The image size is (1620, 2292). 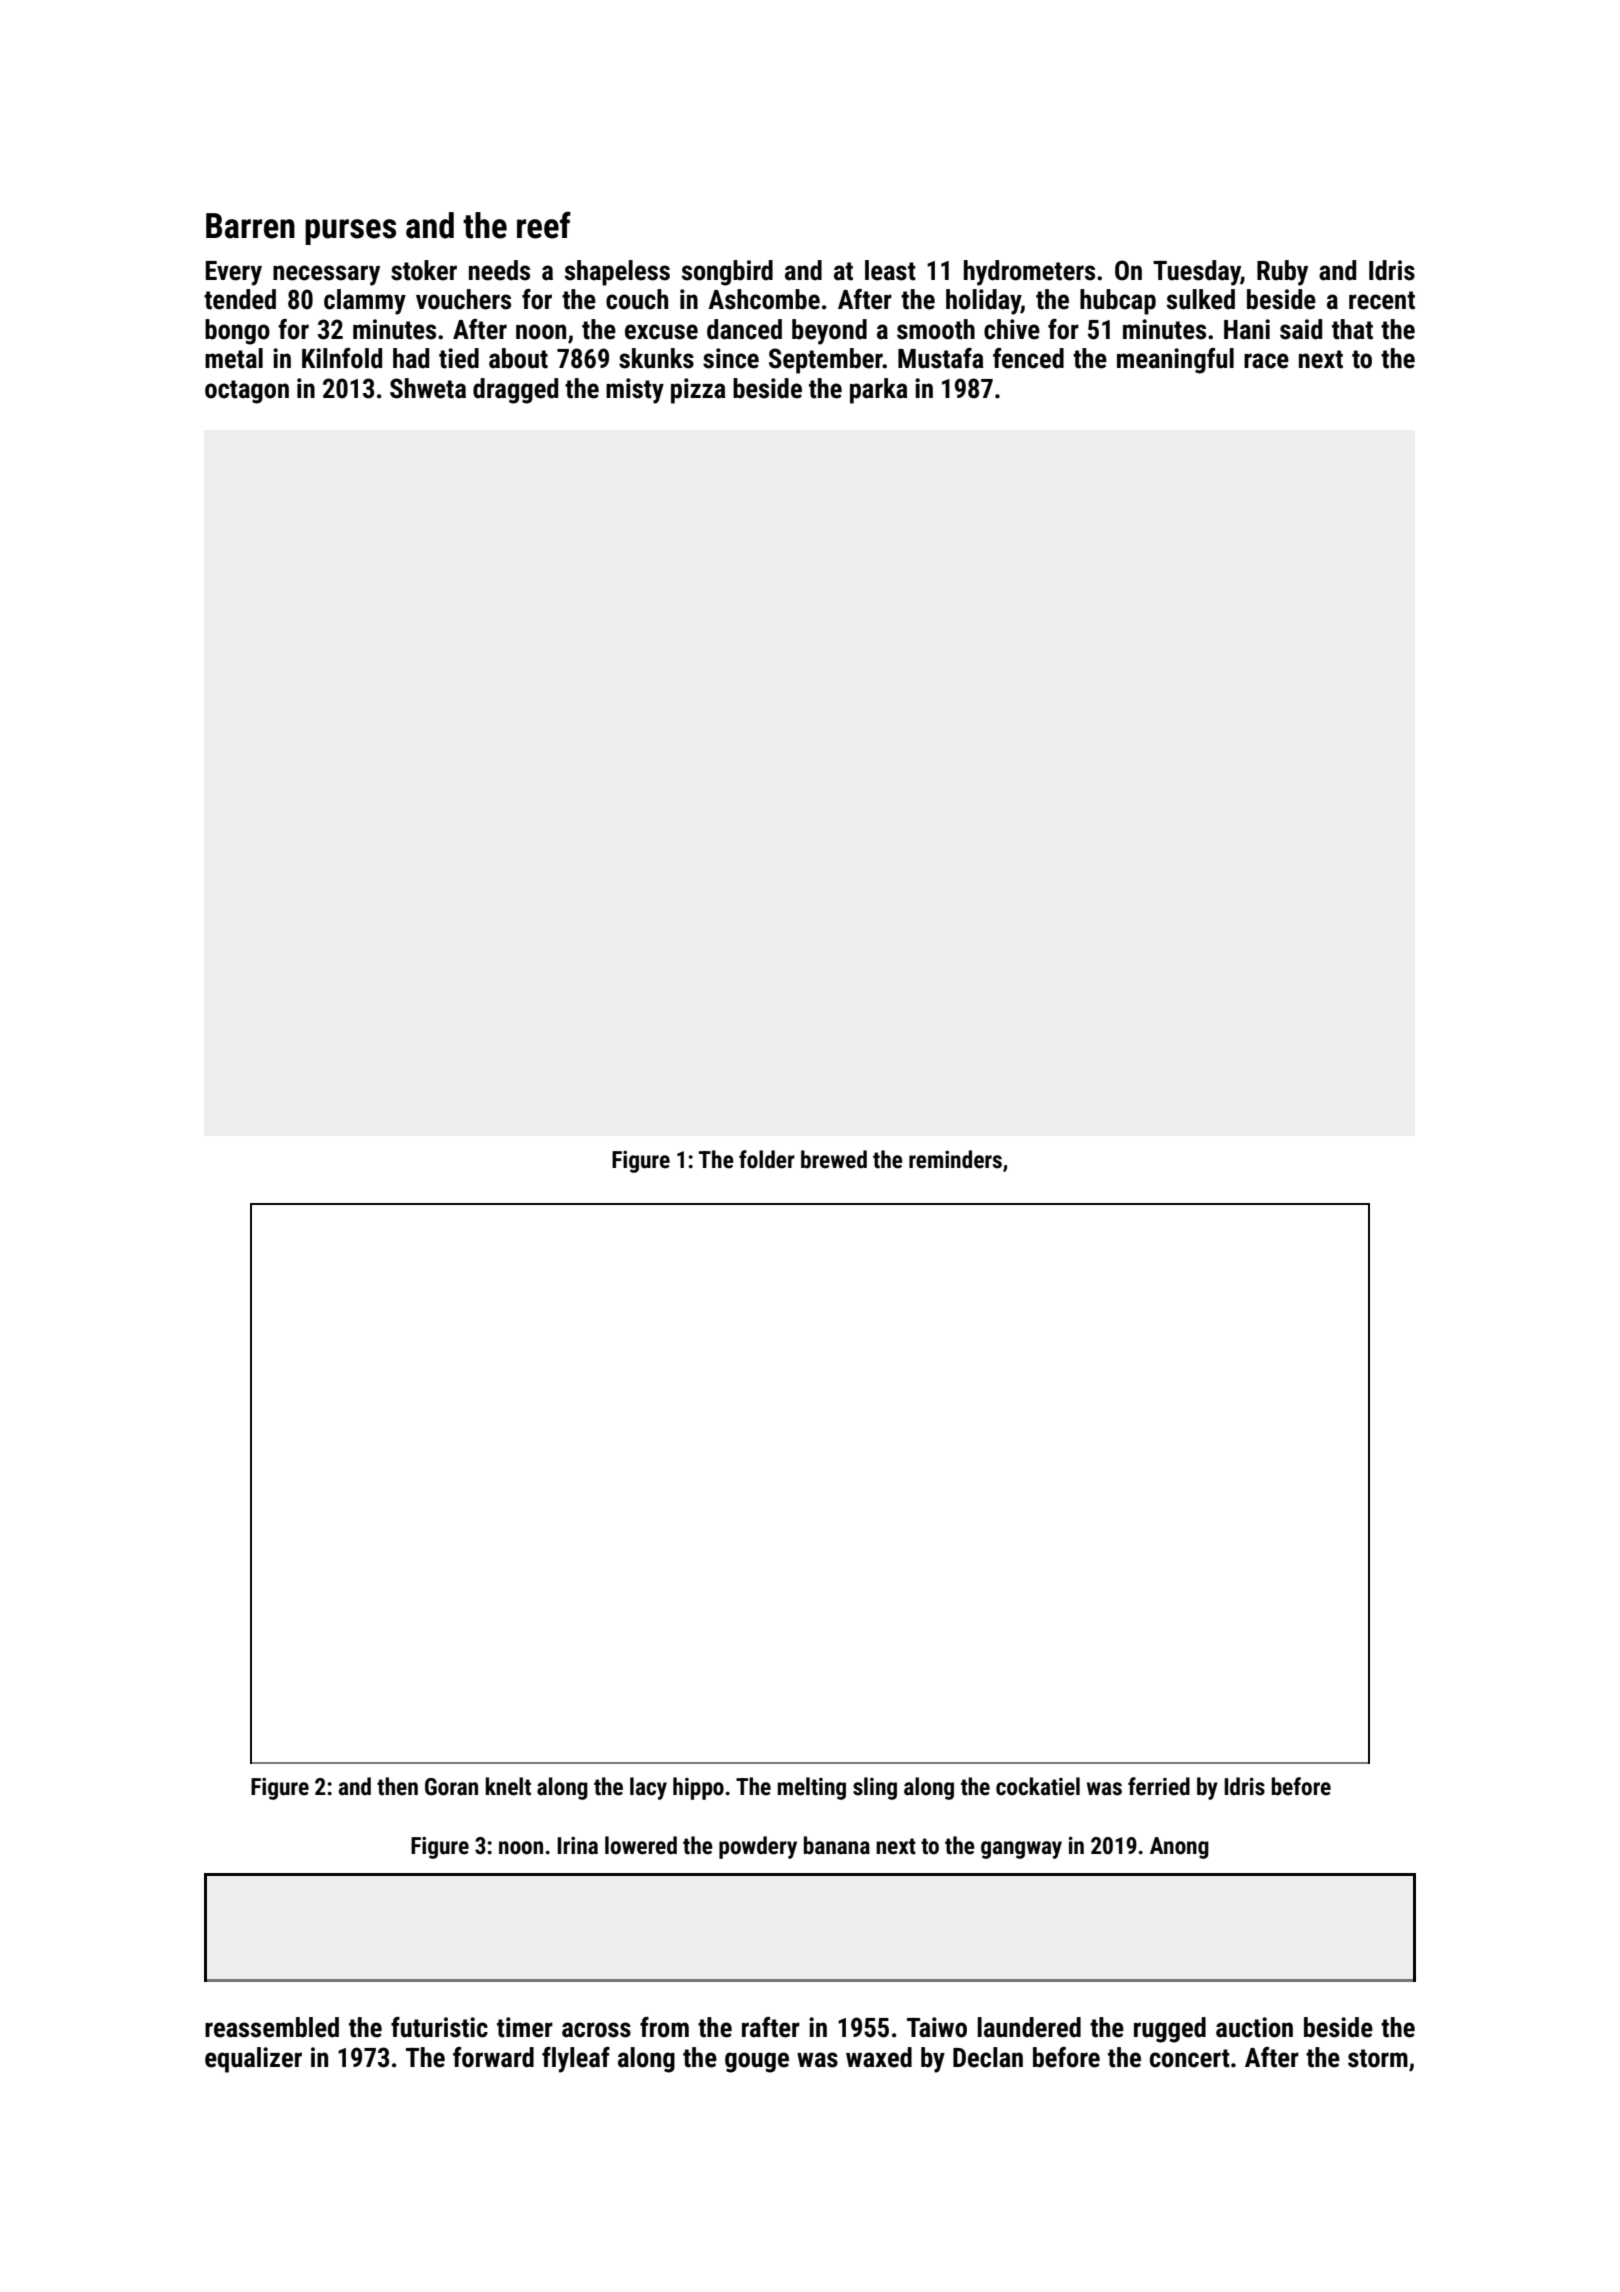 What do you see at coordinates (767, 1159) in the screenshot?
I see `folder` at bounding box center [767, 1159].
